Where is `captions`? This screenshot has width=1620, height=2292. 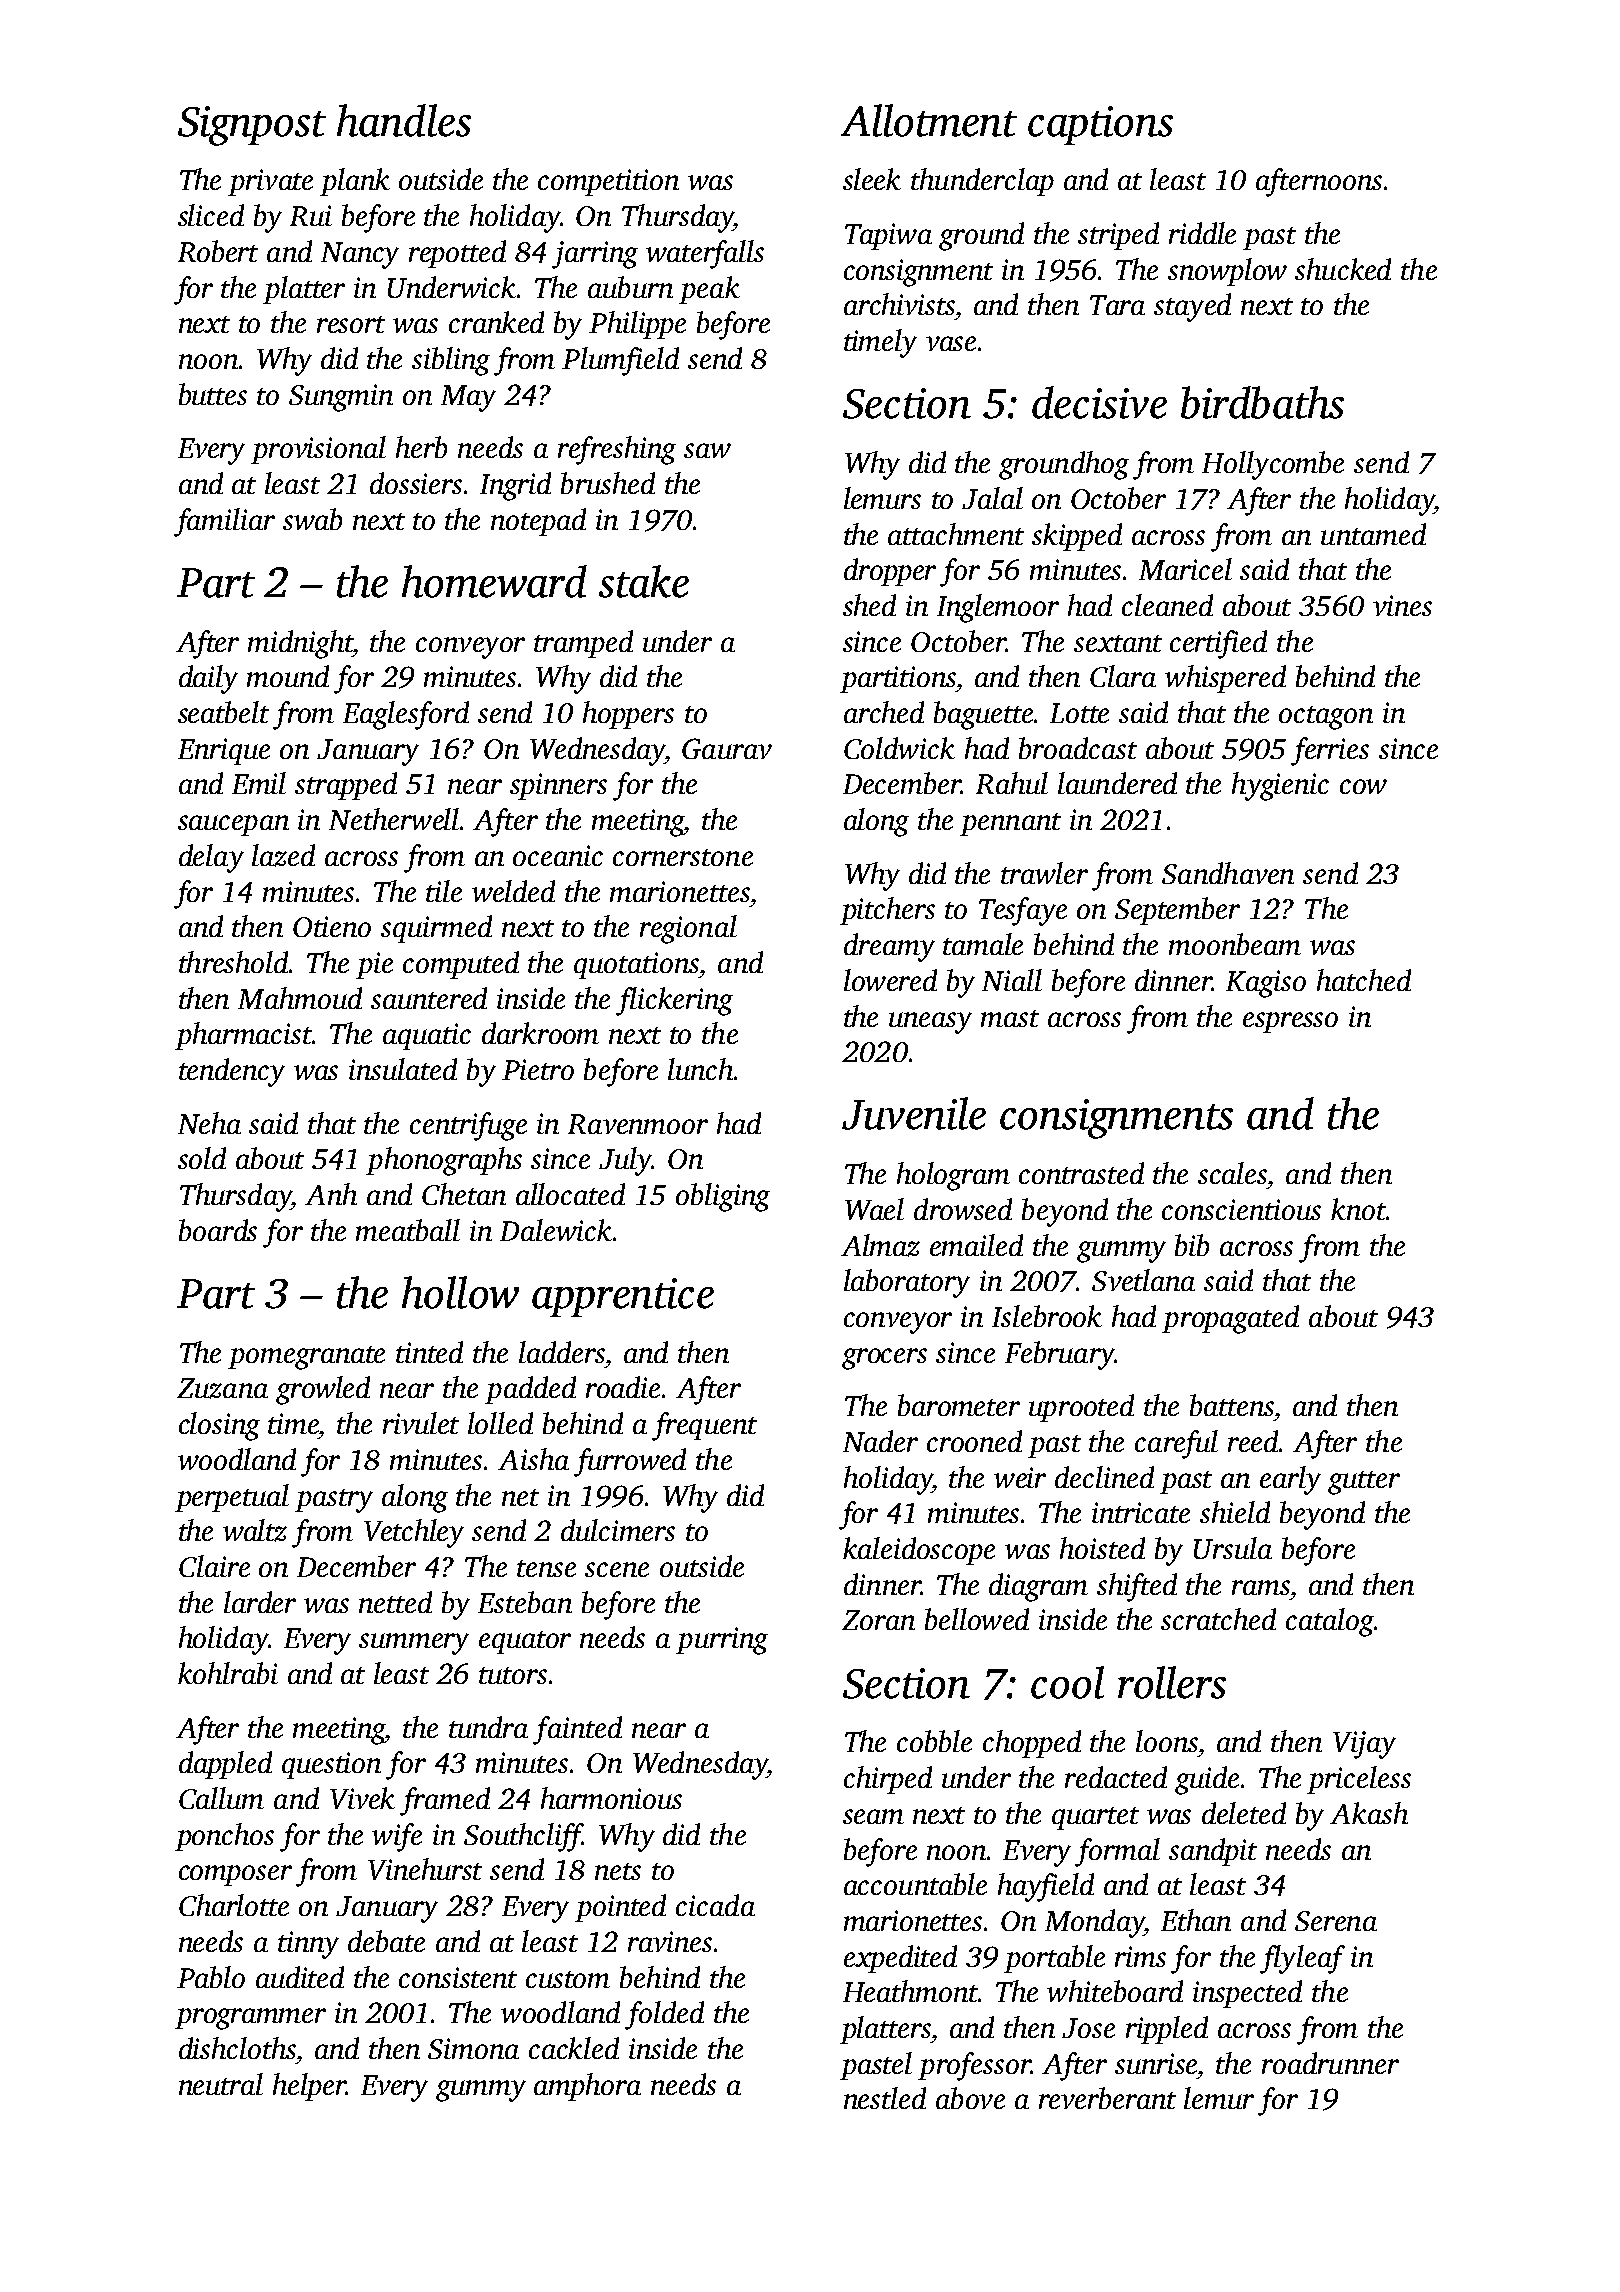 captions is located at coordinates (1100, 125).
